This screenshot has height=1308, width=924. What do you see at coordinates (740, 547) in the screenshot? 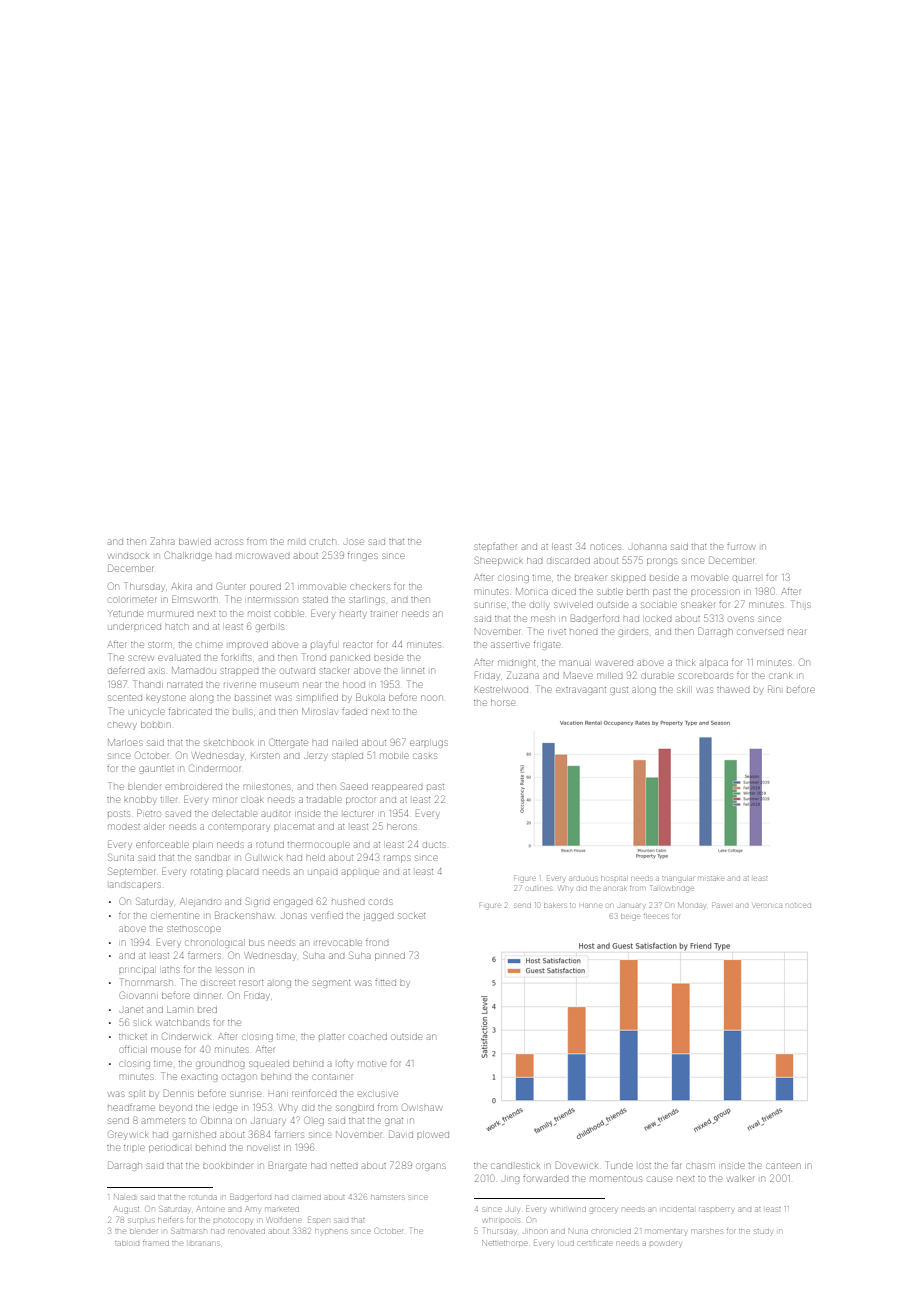
I see `furrow` at bounding box center [740, 547].
